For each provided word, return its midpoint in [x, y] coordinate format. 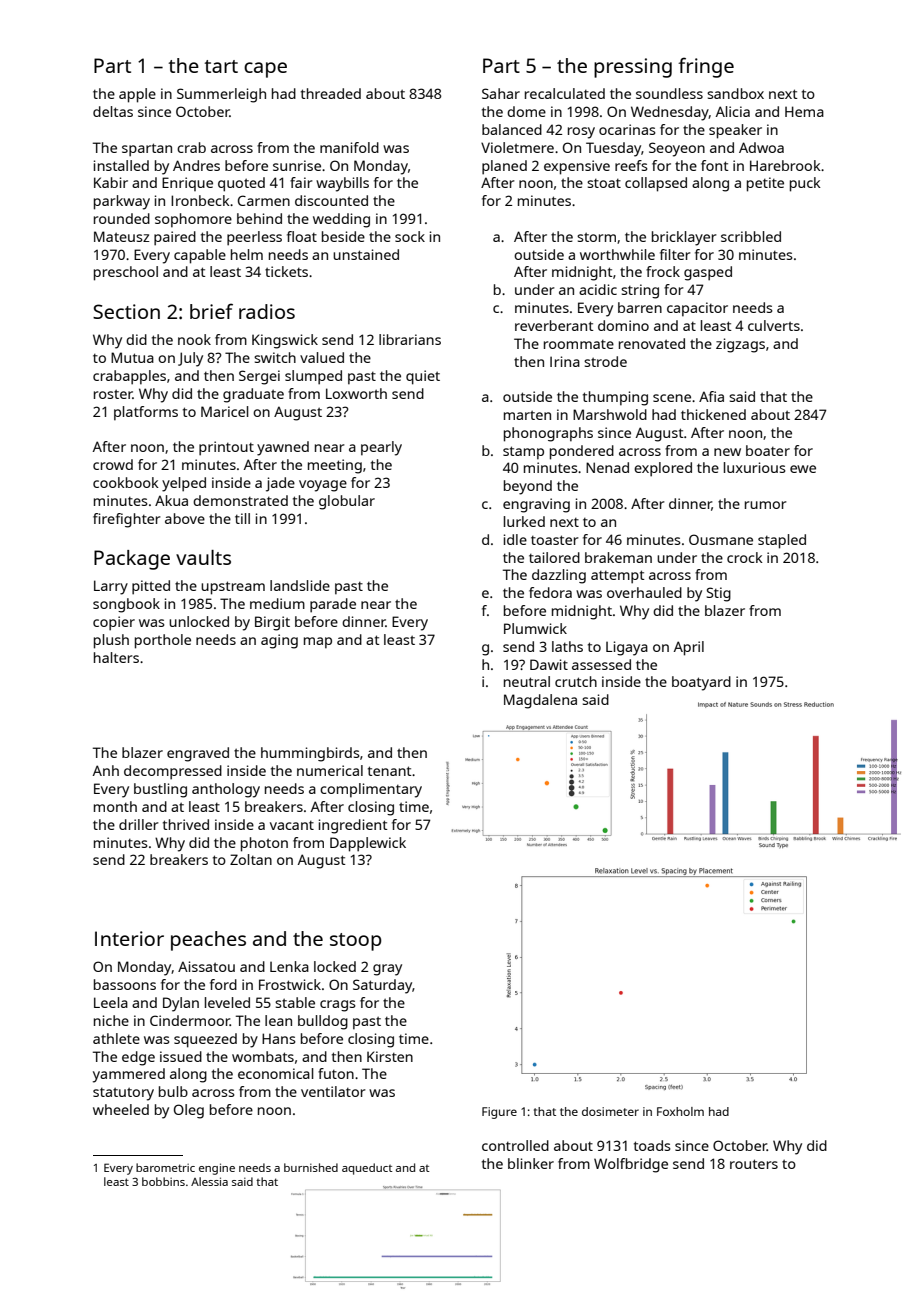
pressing [633, 68]
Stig [719, 594]
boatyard [701, 683]
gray [387, 970]
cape [265, 70]
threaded [331, 93]
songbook [126, 605]
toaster [555, 540]
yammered [129, 1075]
